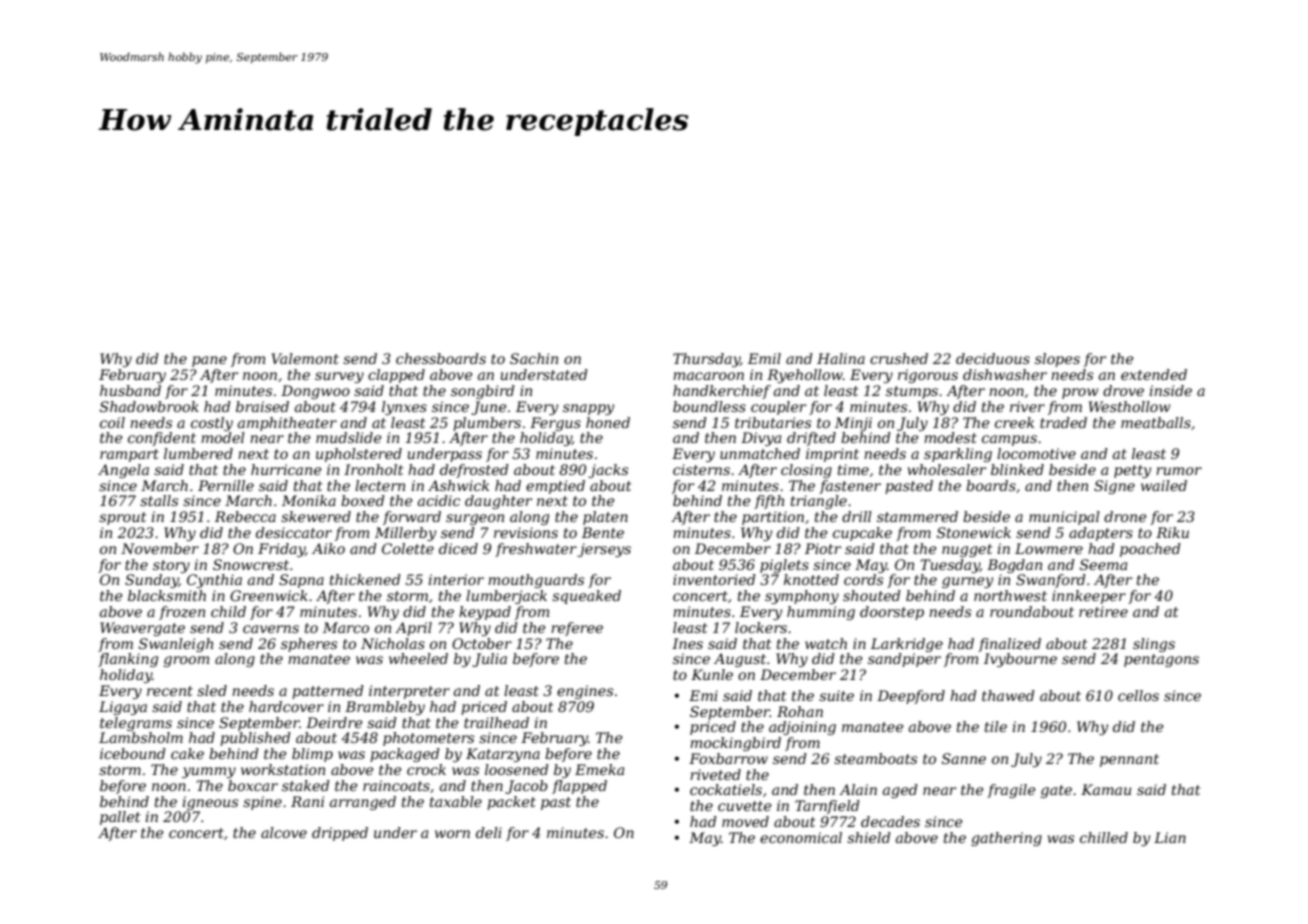 The image size is (1308, 924). I want to click on poached, so click(1150, 550).
